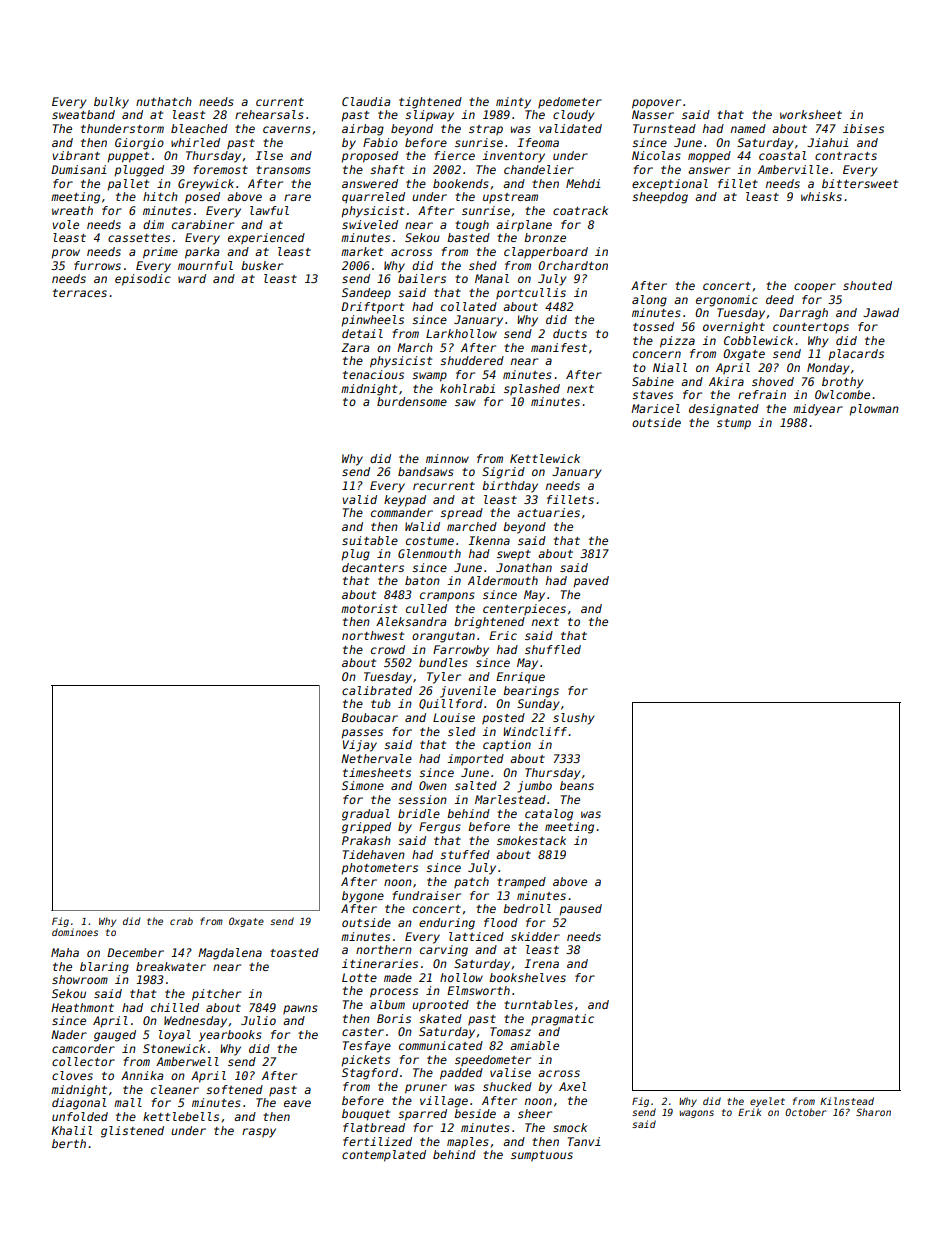  Describe the element at coordinates (370, 540) in the page. I see `suitable` at that location.
